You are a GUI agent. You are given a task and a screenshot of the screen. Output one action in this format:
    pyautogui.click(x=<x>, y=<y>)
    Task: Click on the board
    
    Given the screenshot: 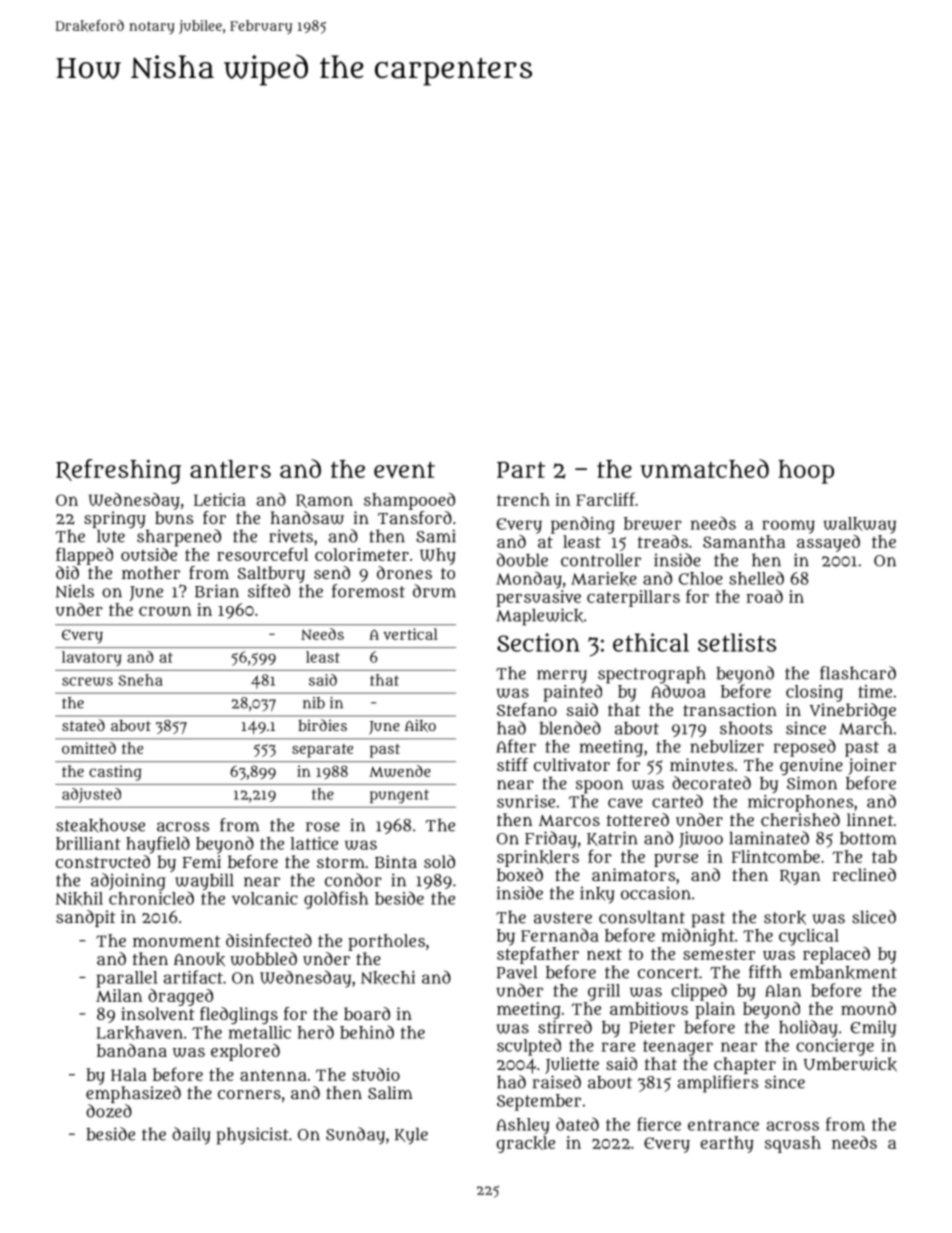 What is the action you would take?
    pyautogui.click(x=367, y=1013)
